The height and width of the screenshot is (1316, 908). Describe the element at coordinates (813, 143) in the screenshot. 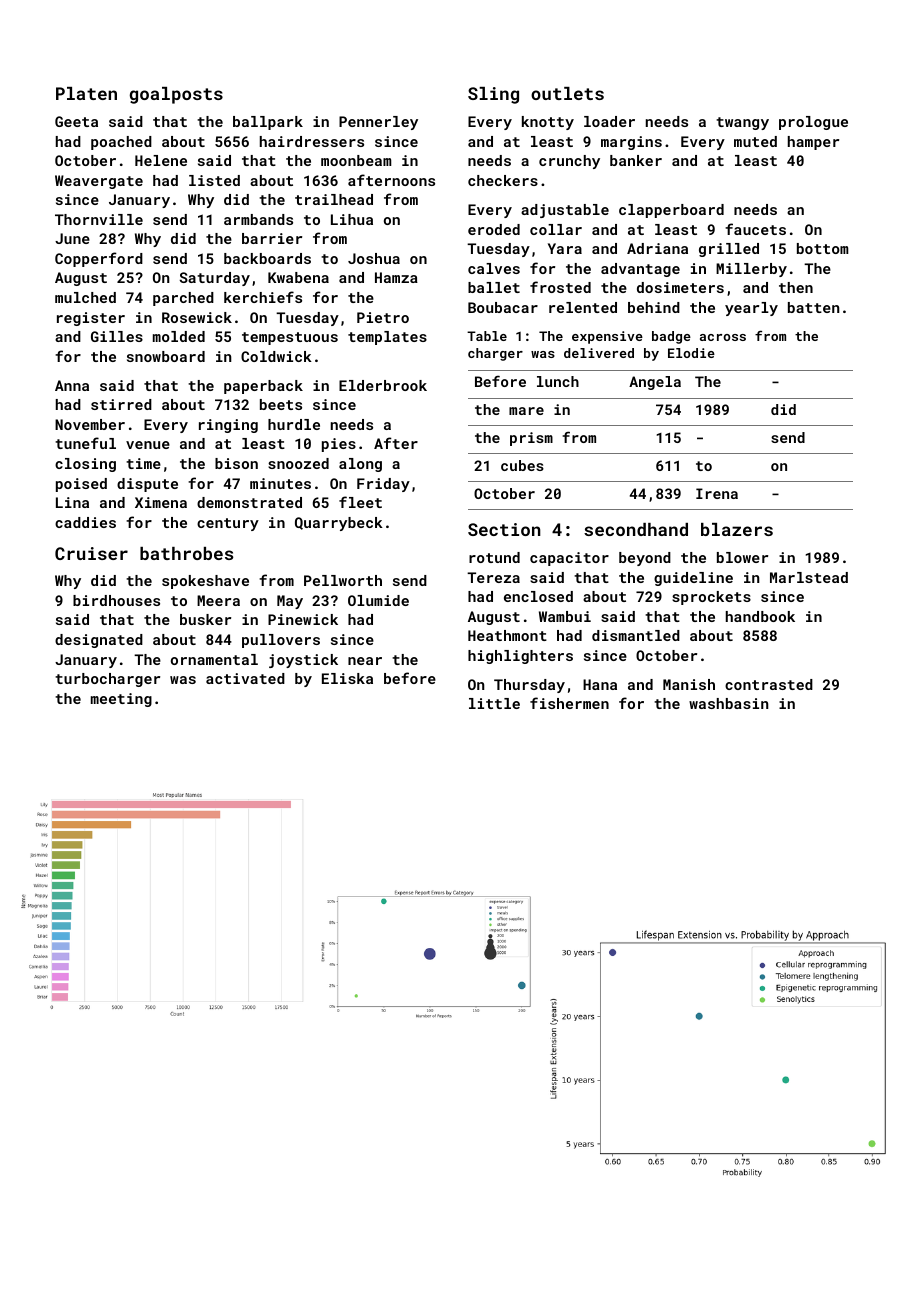

I see `hamper` at that location.
